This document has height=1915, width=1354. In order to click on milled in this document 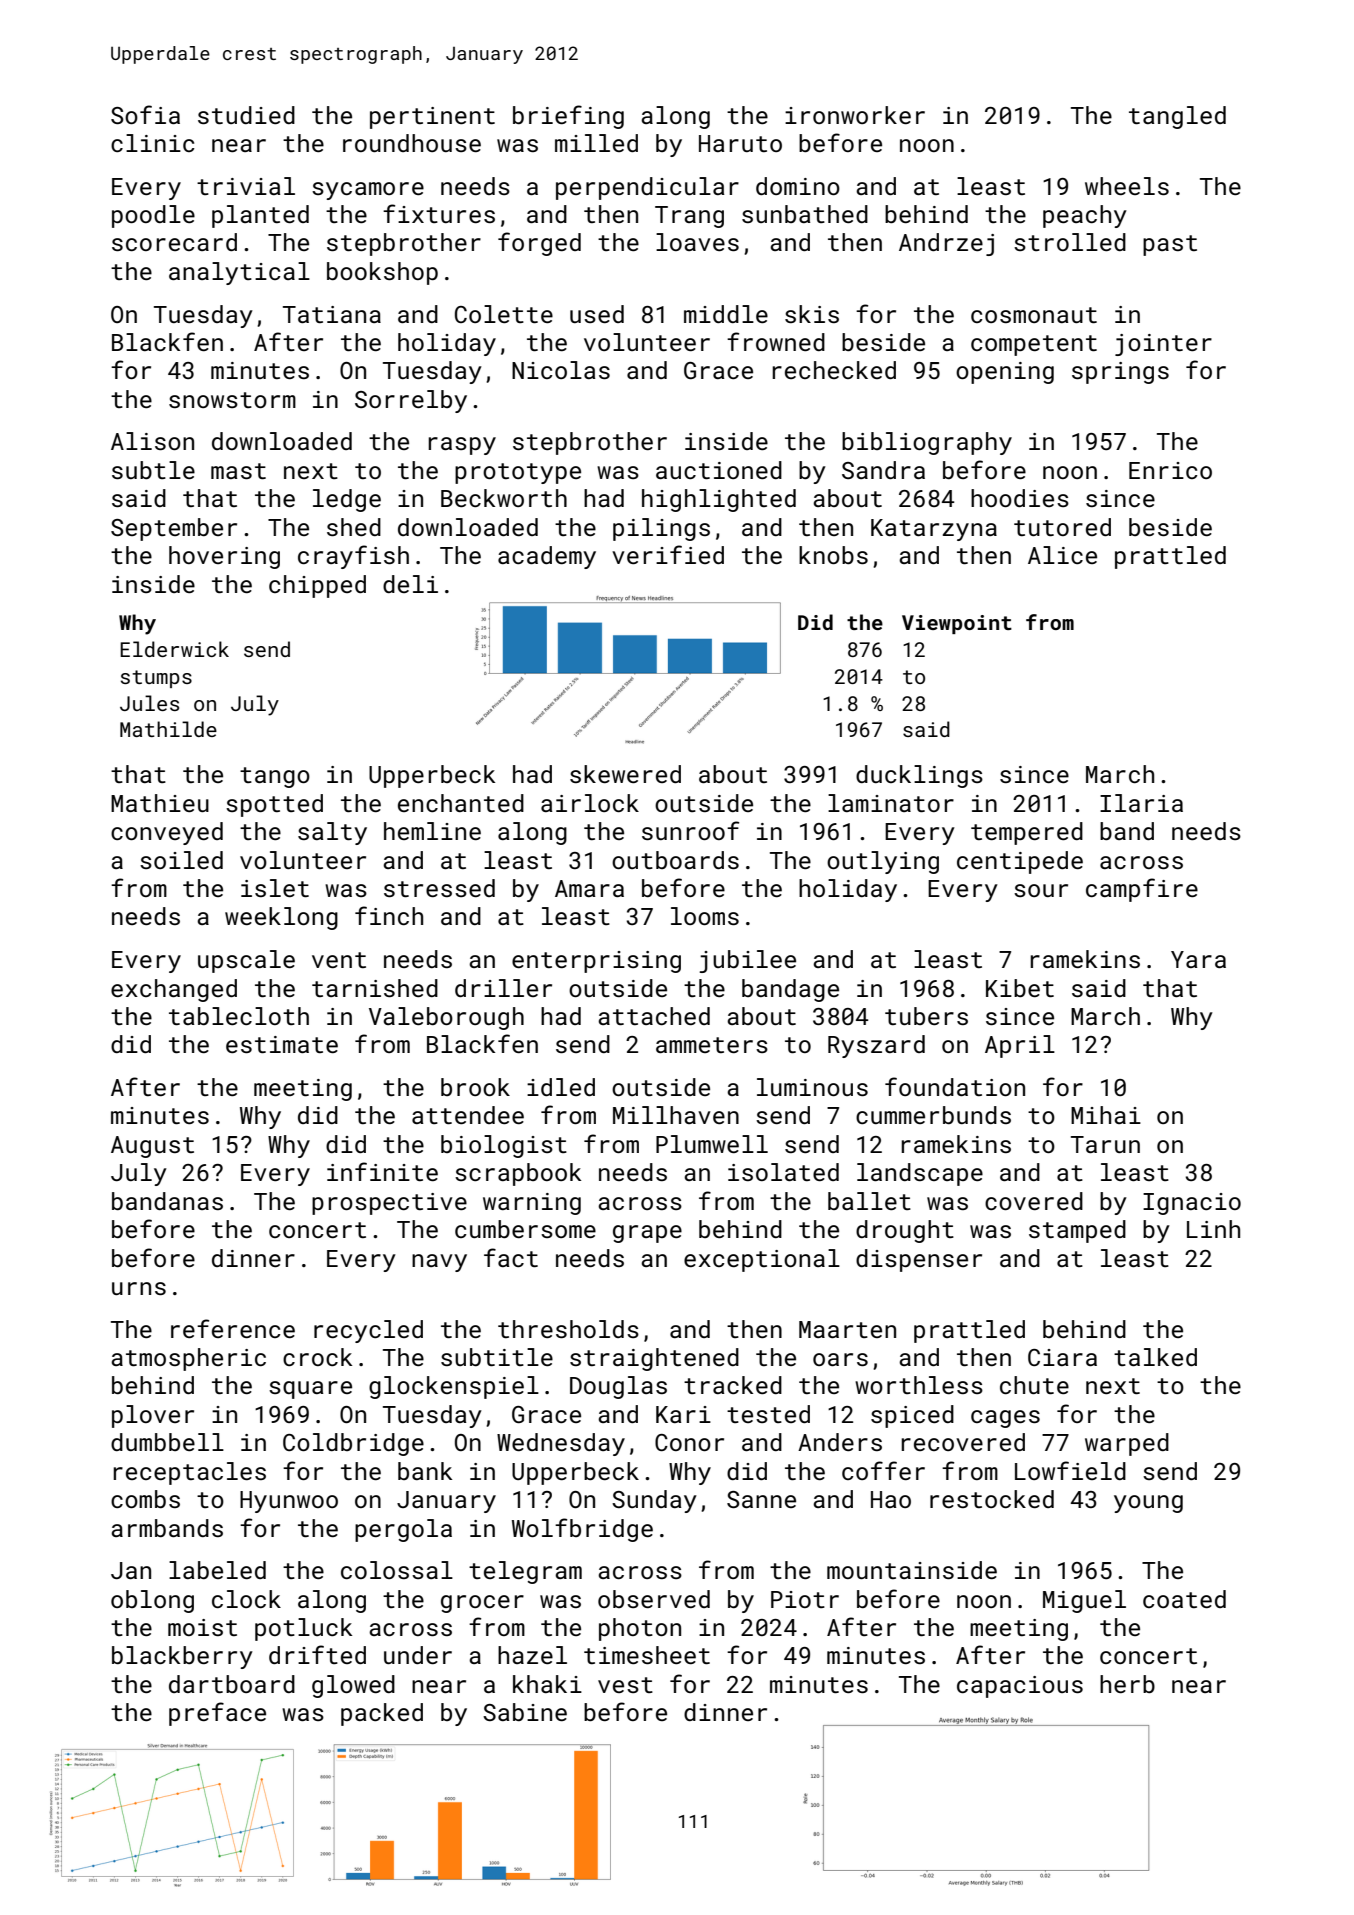, I will do `click(596, 143)`.
